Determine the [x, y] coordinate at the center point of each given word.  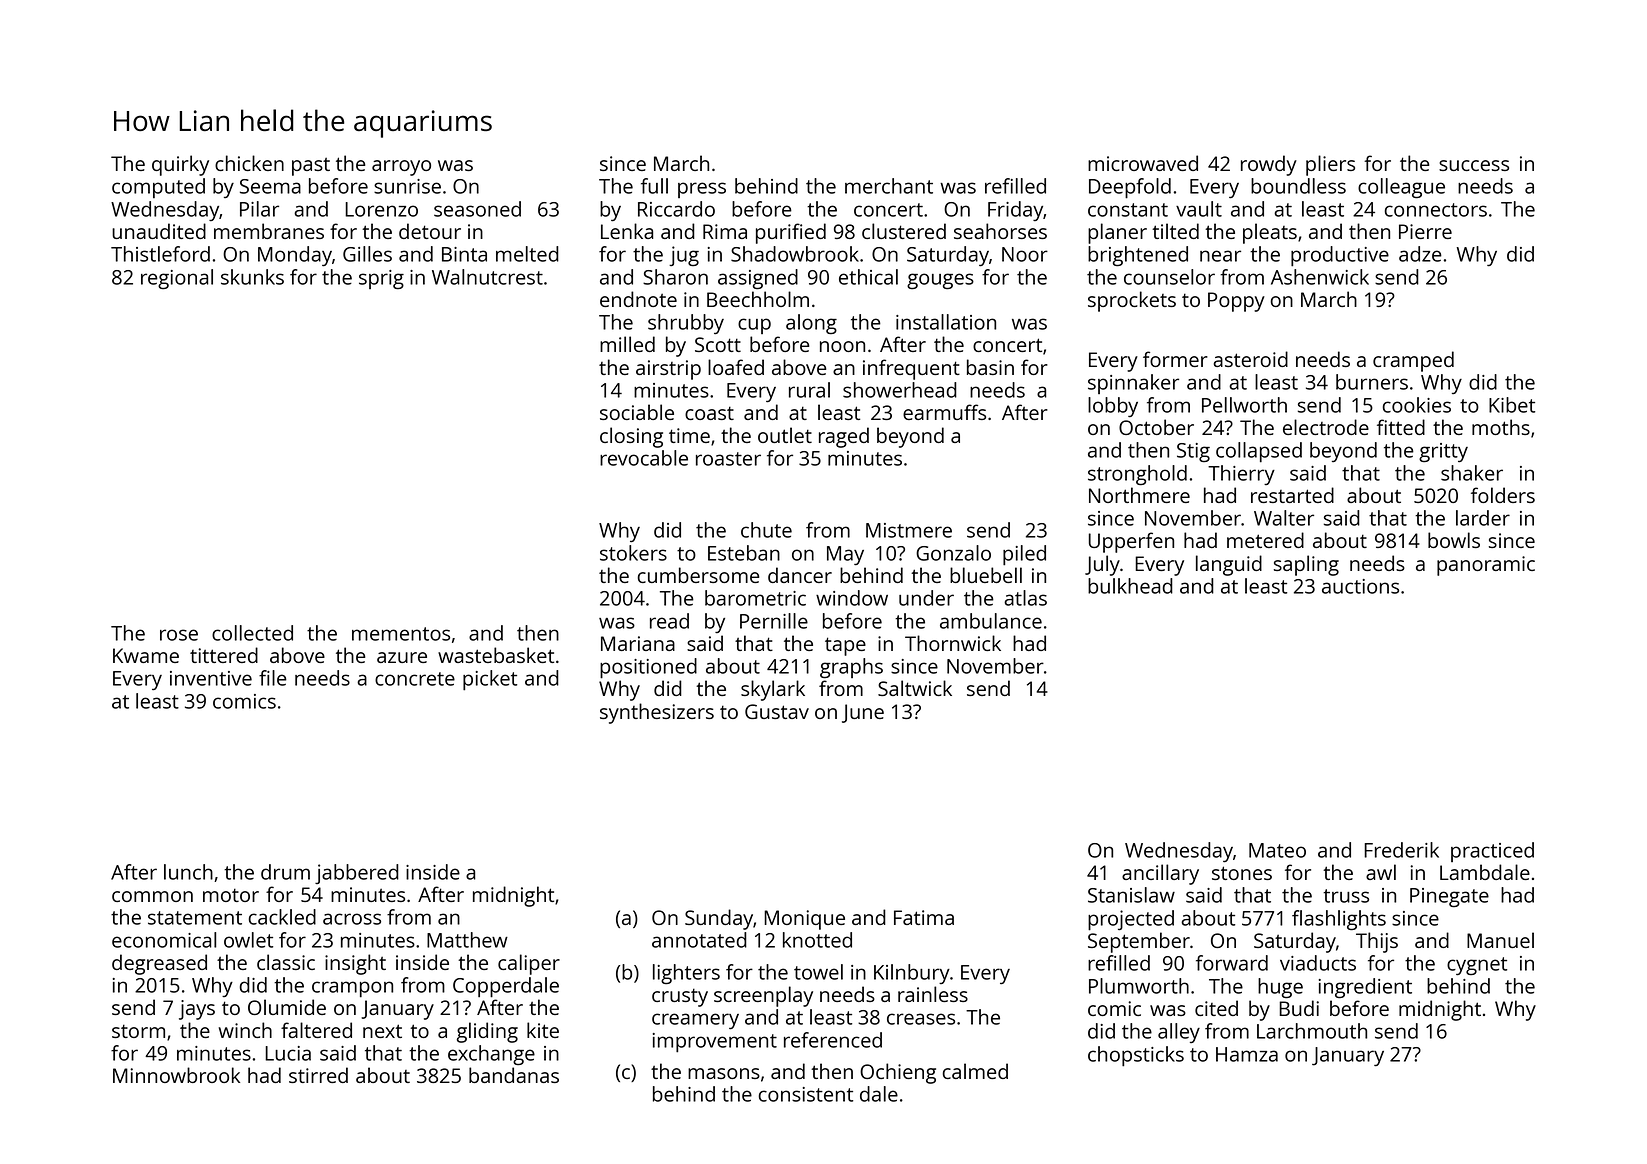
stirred [318, 1075]
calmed [975, 1071]
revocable [644, 458]
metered [1265, 540]
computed [158, 188]
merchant [889, 186]
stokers [633, 553]
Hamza [1247, 1054]
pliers [1330, 165]
